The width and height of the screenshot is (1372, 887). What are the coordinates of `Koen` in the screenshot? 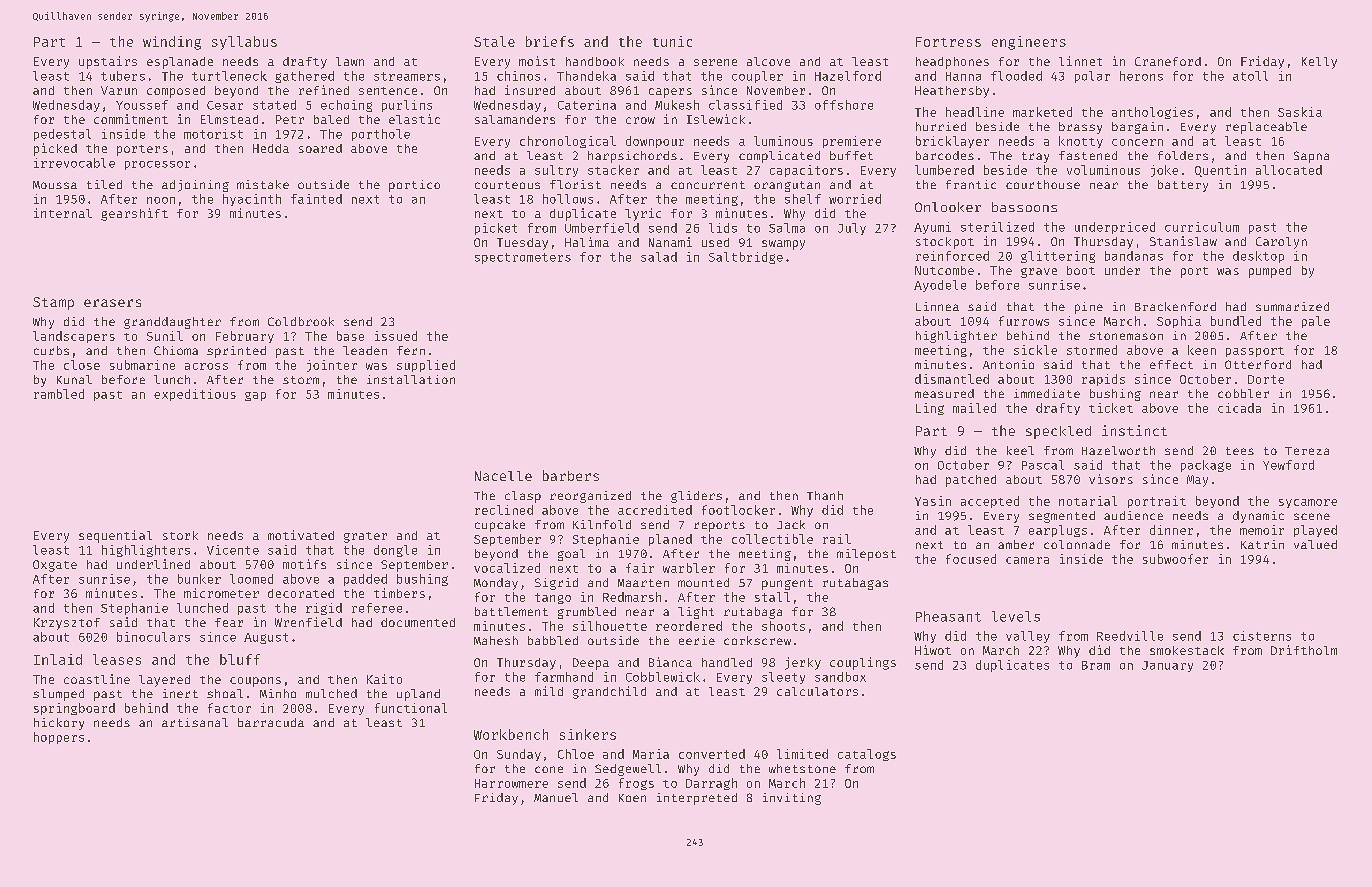 It's located at (632, 798).
